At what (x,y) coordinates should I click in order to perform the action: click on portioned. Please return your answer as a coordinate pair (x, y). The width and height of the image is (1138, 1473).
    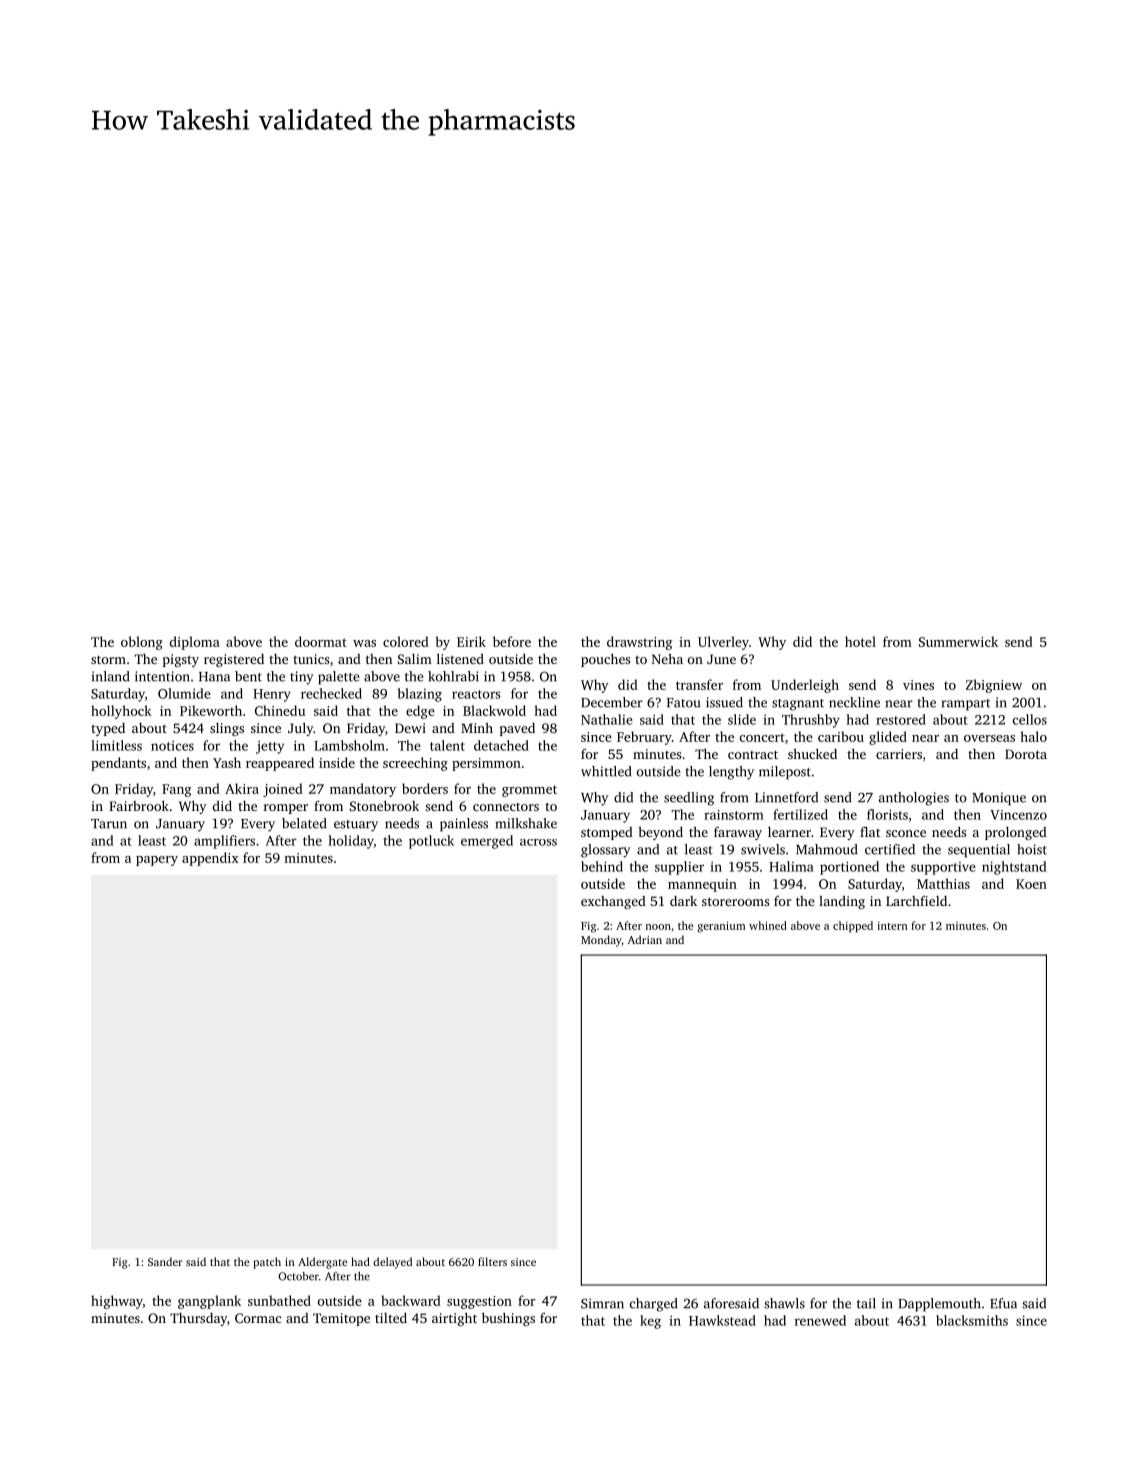
    Looking at the image, I should click on (849, 868).
